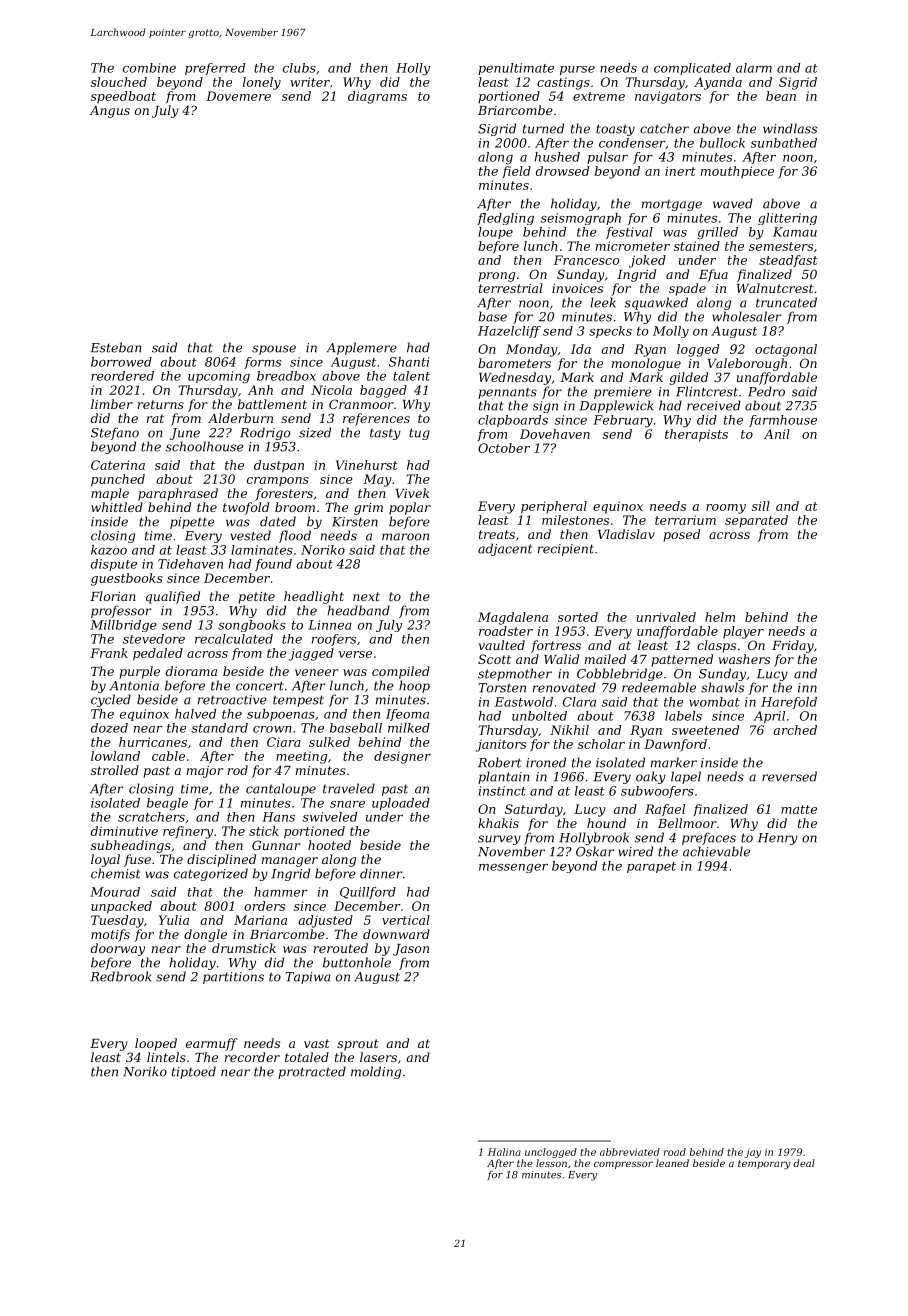 This screenshot has width=908, height=1316. I want to click on Friday, so click(793, 646).
